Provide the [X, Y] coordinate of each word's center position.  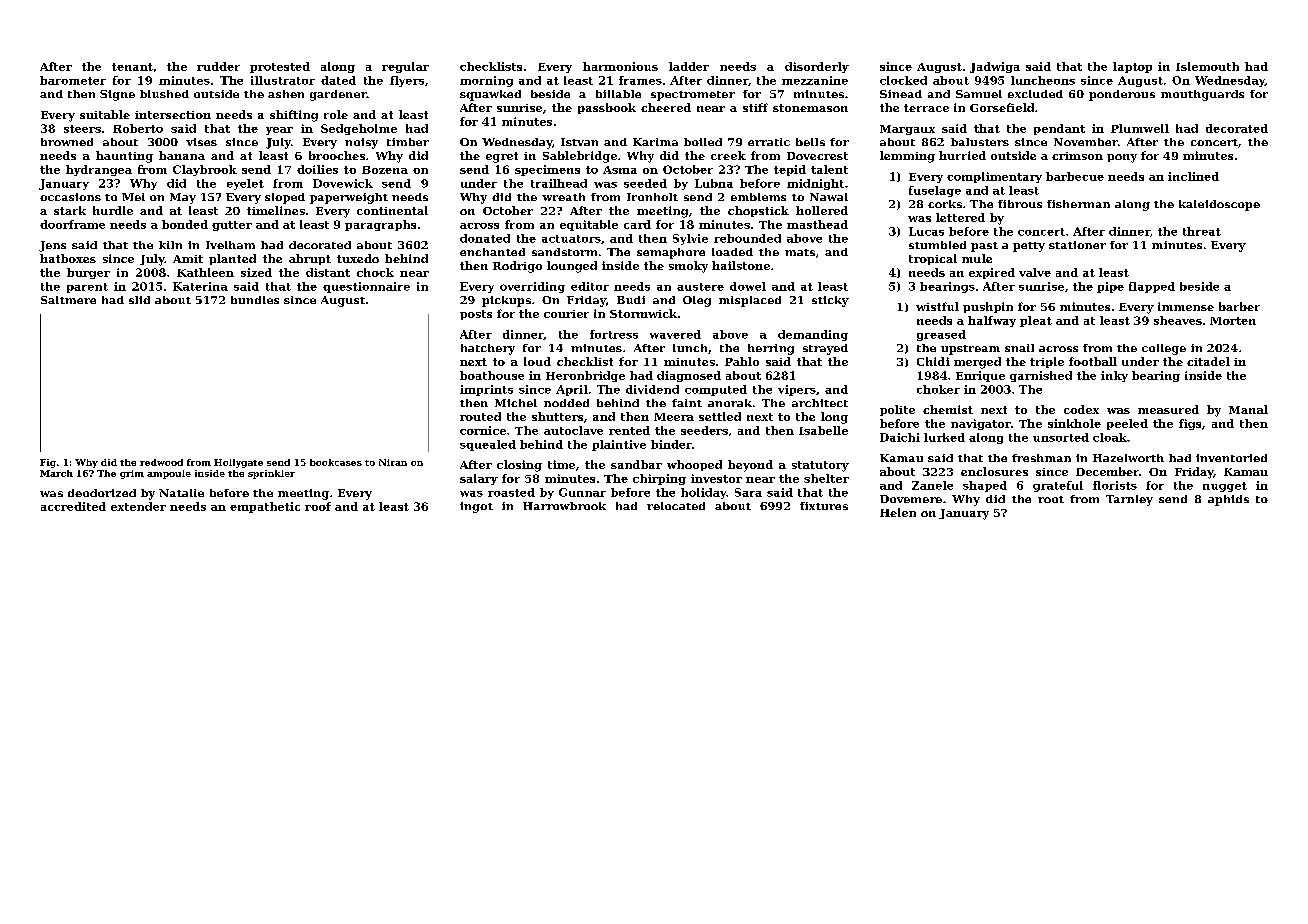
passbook [607, 108]
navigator [981, 424]
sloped [285, 198]
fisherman [1078, 204]
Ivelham [230, 245]
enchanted [492, 252]
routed [480, 416]
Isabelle [823, 430]
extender [138, 506]
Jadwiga [995, 67]
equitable [589, 225]
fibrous [1020, 204]
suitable [105, 114]
